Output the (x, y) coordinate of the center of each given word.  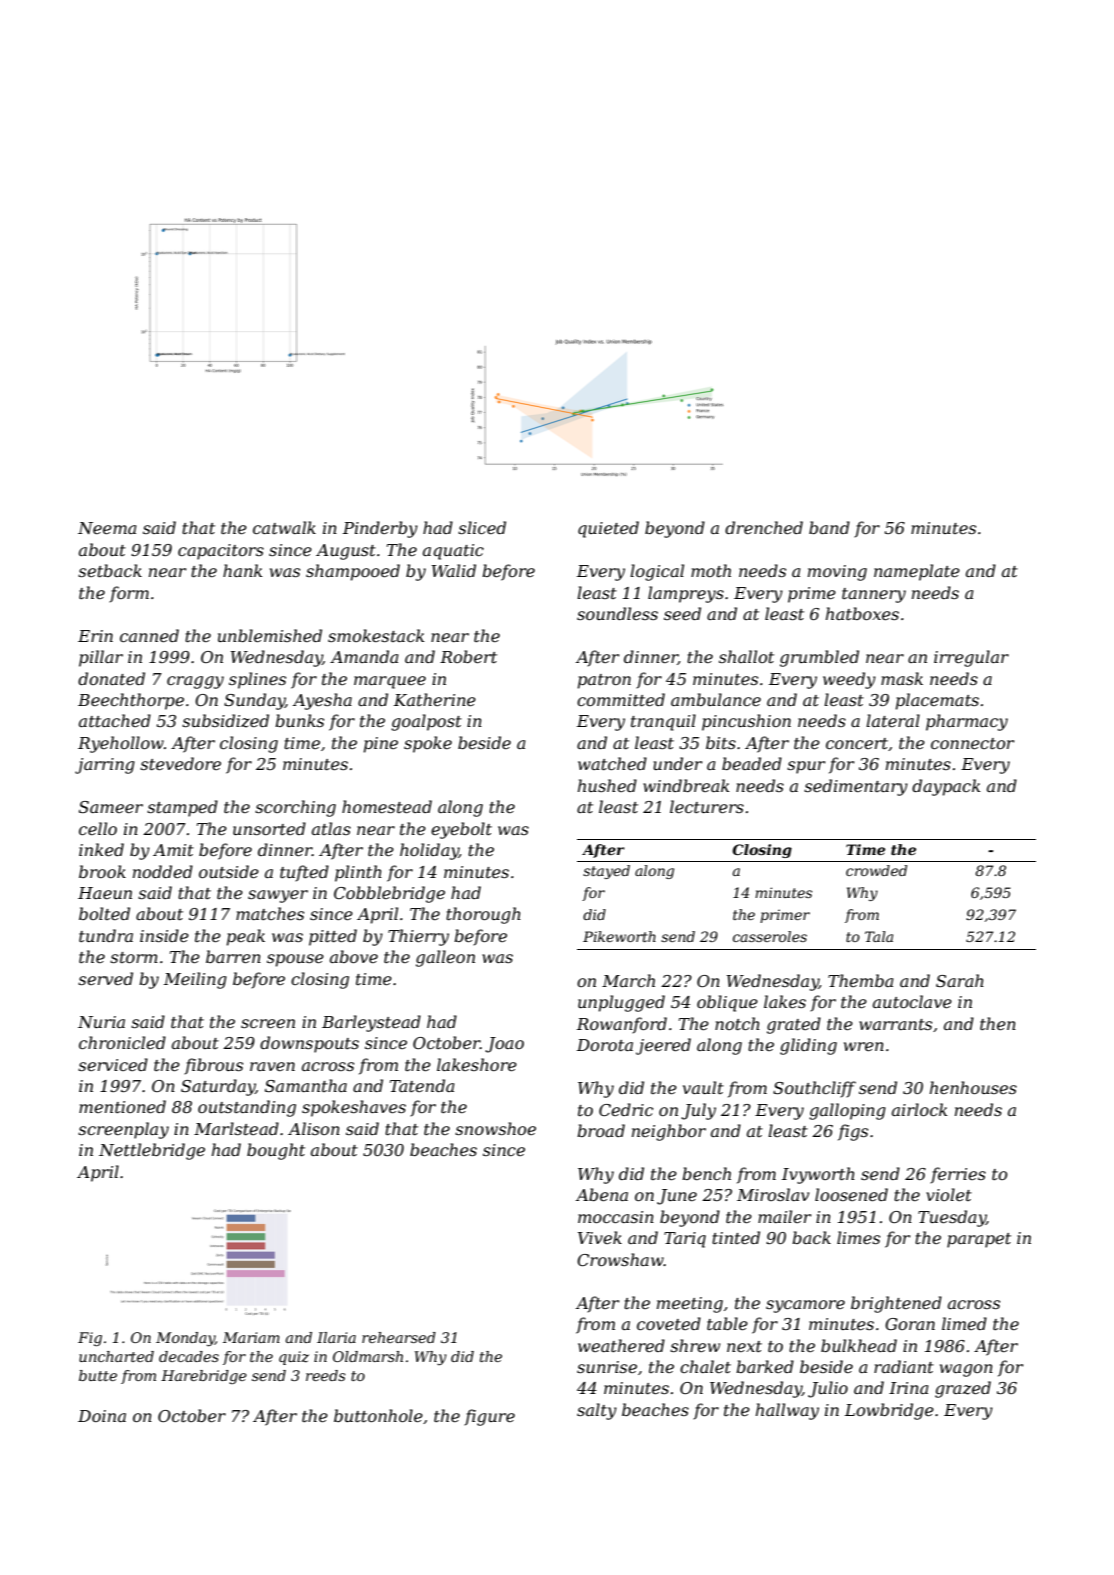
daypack (946, 787)
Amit (173, 850)
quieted (608, 529)
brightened (896, 1304)
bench (706, 1173)
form (129, 594)
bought (276, 1151)
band (829, 527)
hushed (607, 785)
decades (189, 1356)
